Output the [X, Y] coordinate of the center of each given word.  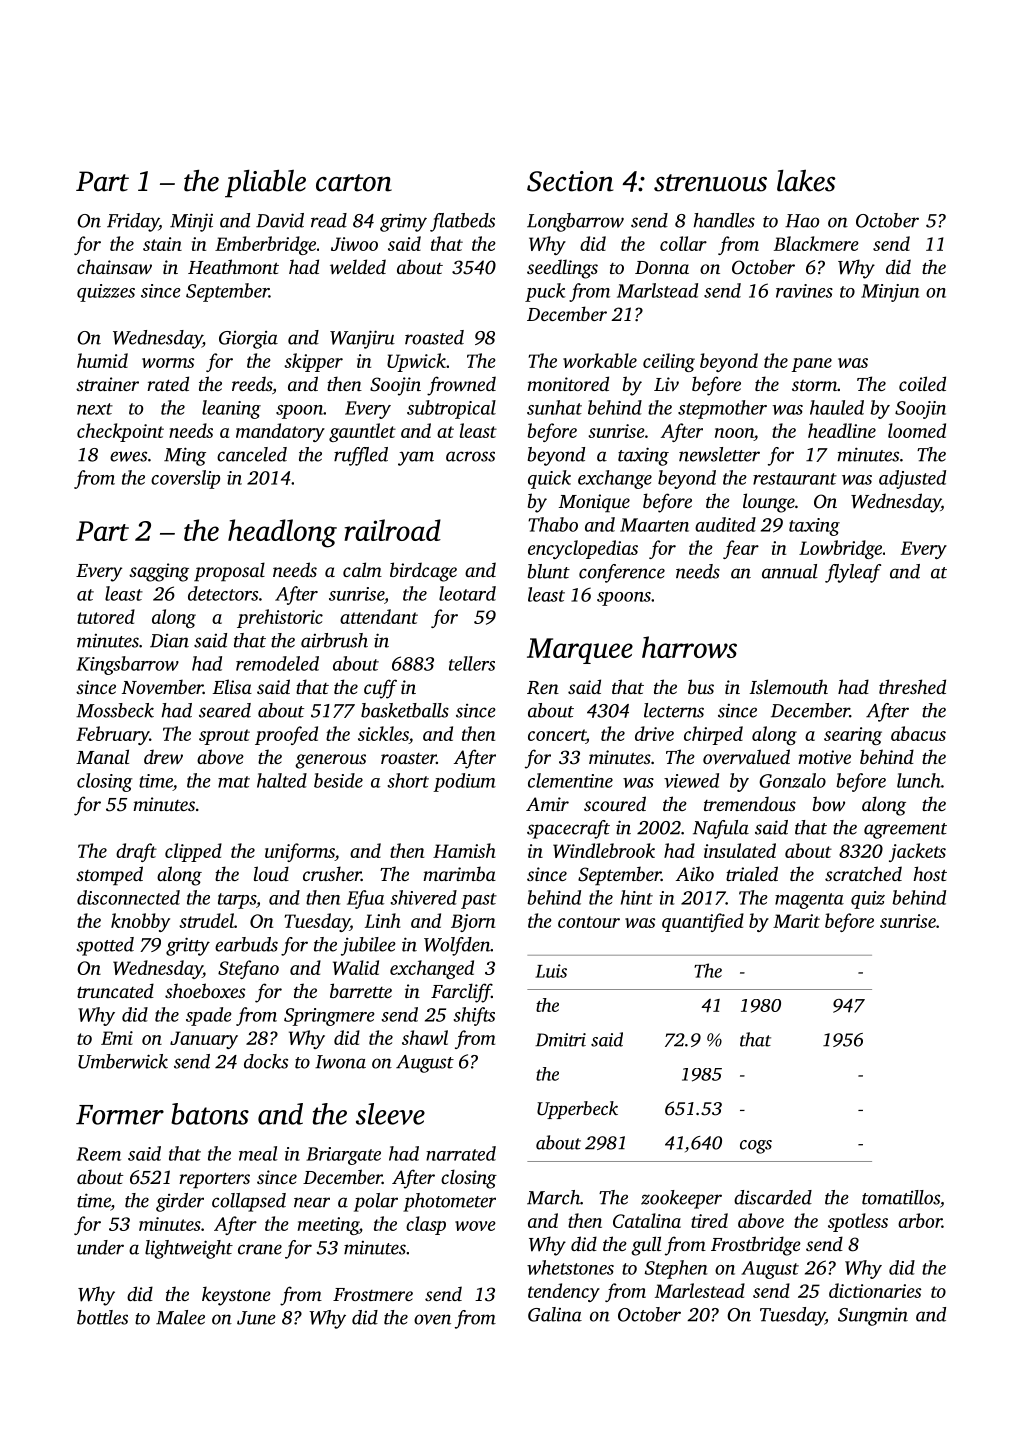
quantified [703, 922]
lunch [919, 780]
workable [600, 360]
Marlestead [700, 1290]
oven [432, 1319]
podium [464, 782]
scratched [863, 873]
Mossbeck [115, 710]
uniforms [300, 852]
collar [683, 243]
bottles [102, 1317]
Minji [191, 222]
